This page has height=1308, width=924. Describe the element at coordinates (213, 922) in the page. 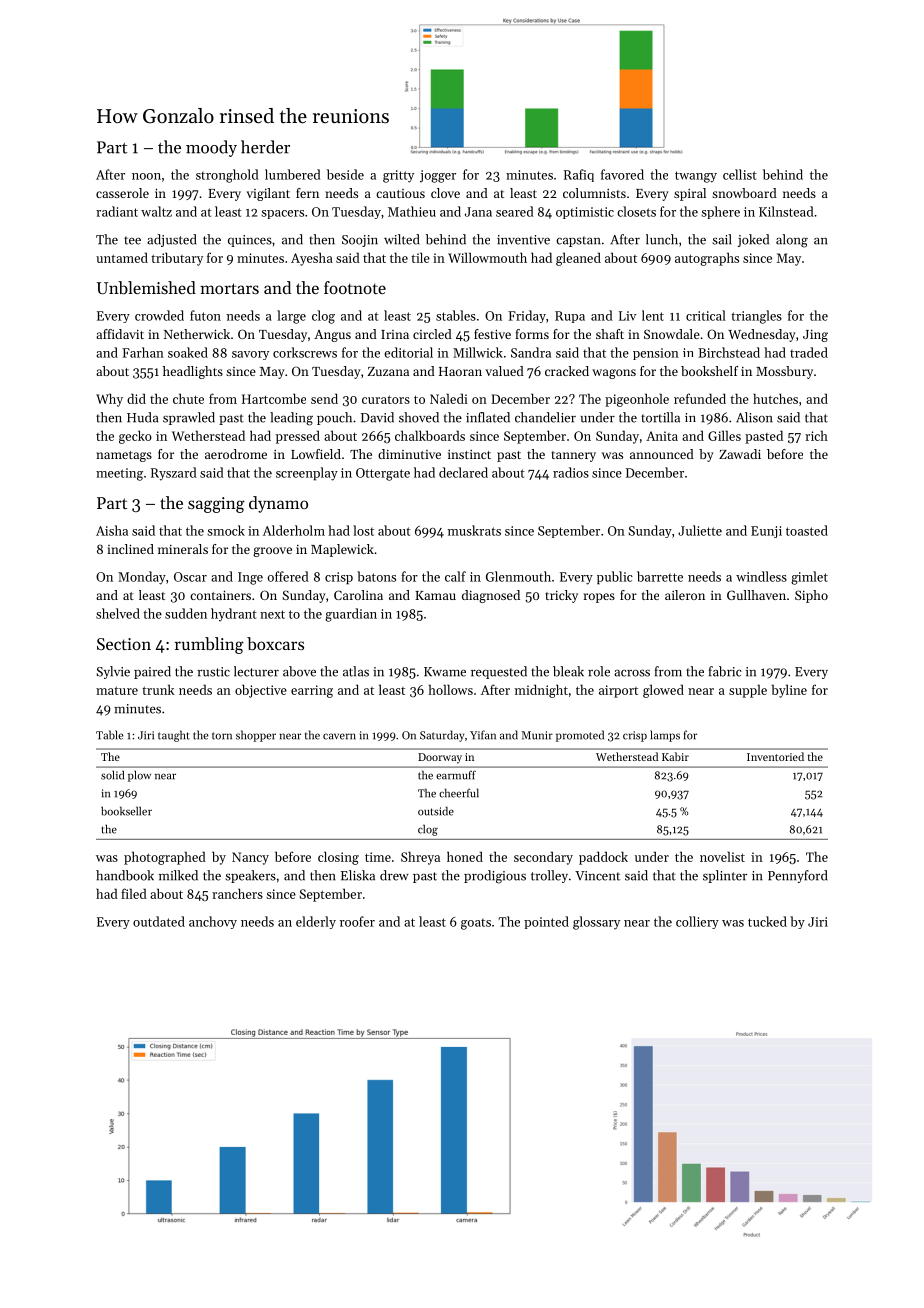

I see `anchovy` at that location.
